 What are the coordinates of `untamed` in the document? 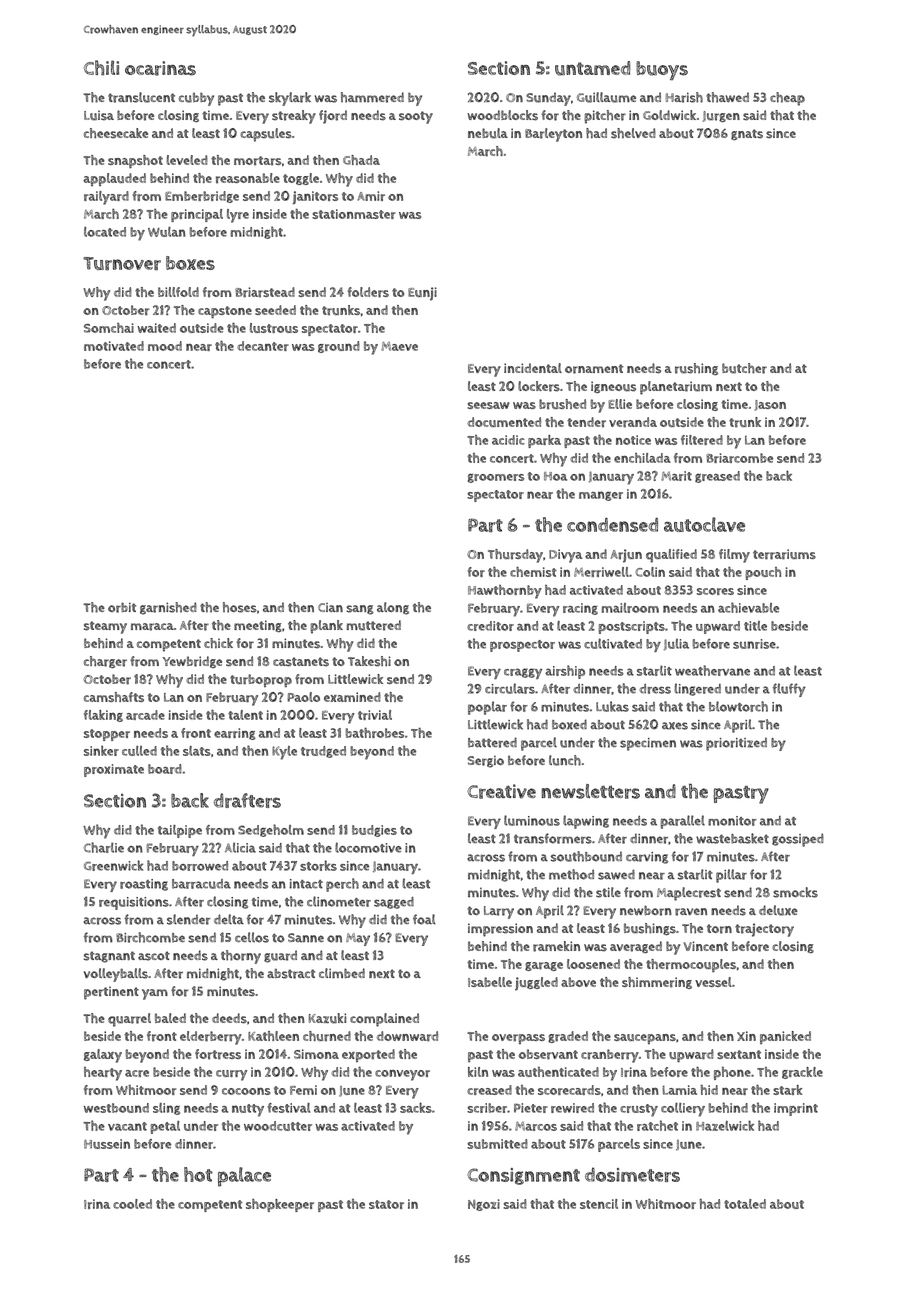 It's located at (592, 68).
